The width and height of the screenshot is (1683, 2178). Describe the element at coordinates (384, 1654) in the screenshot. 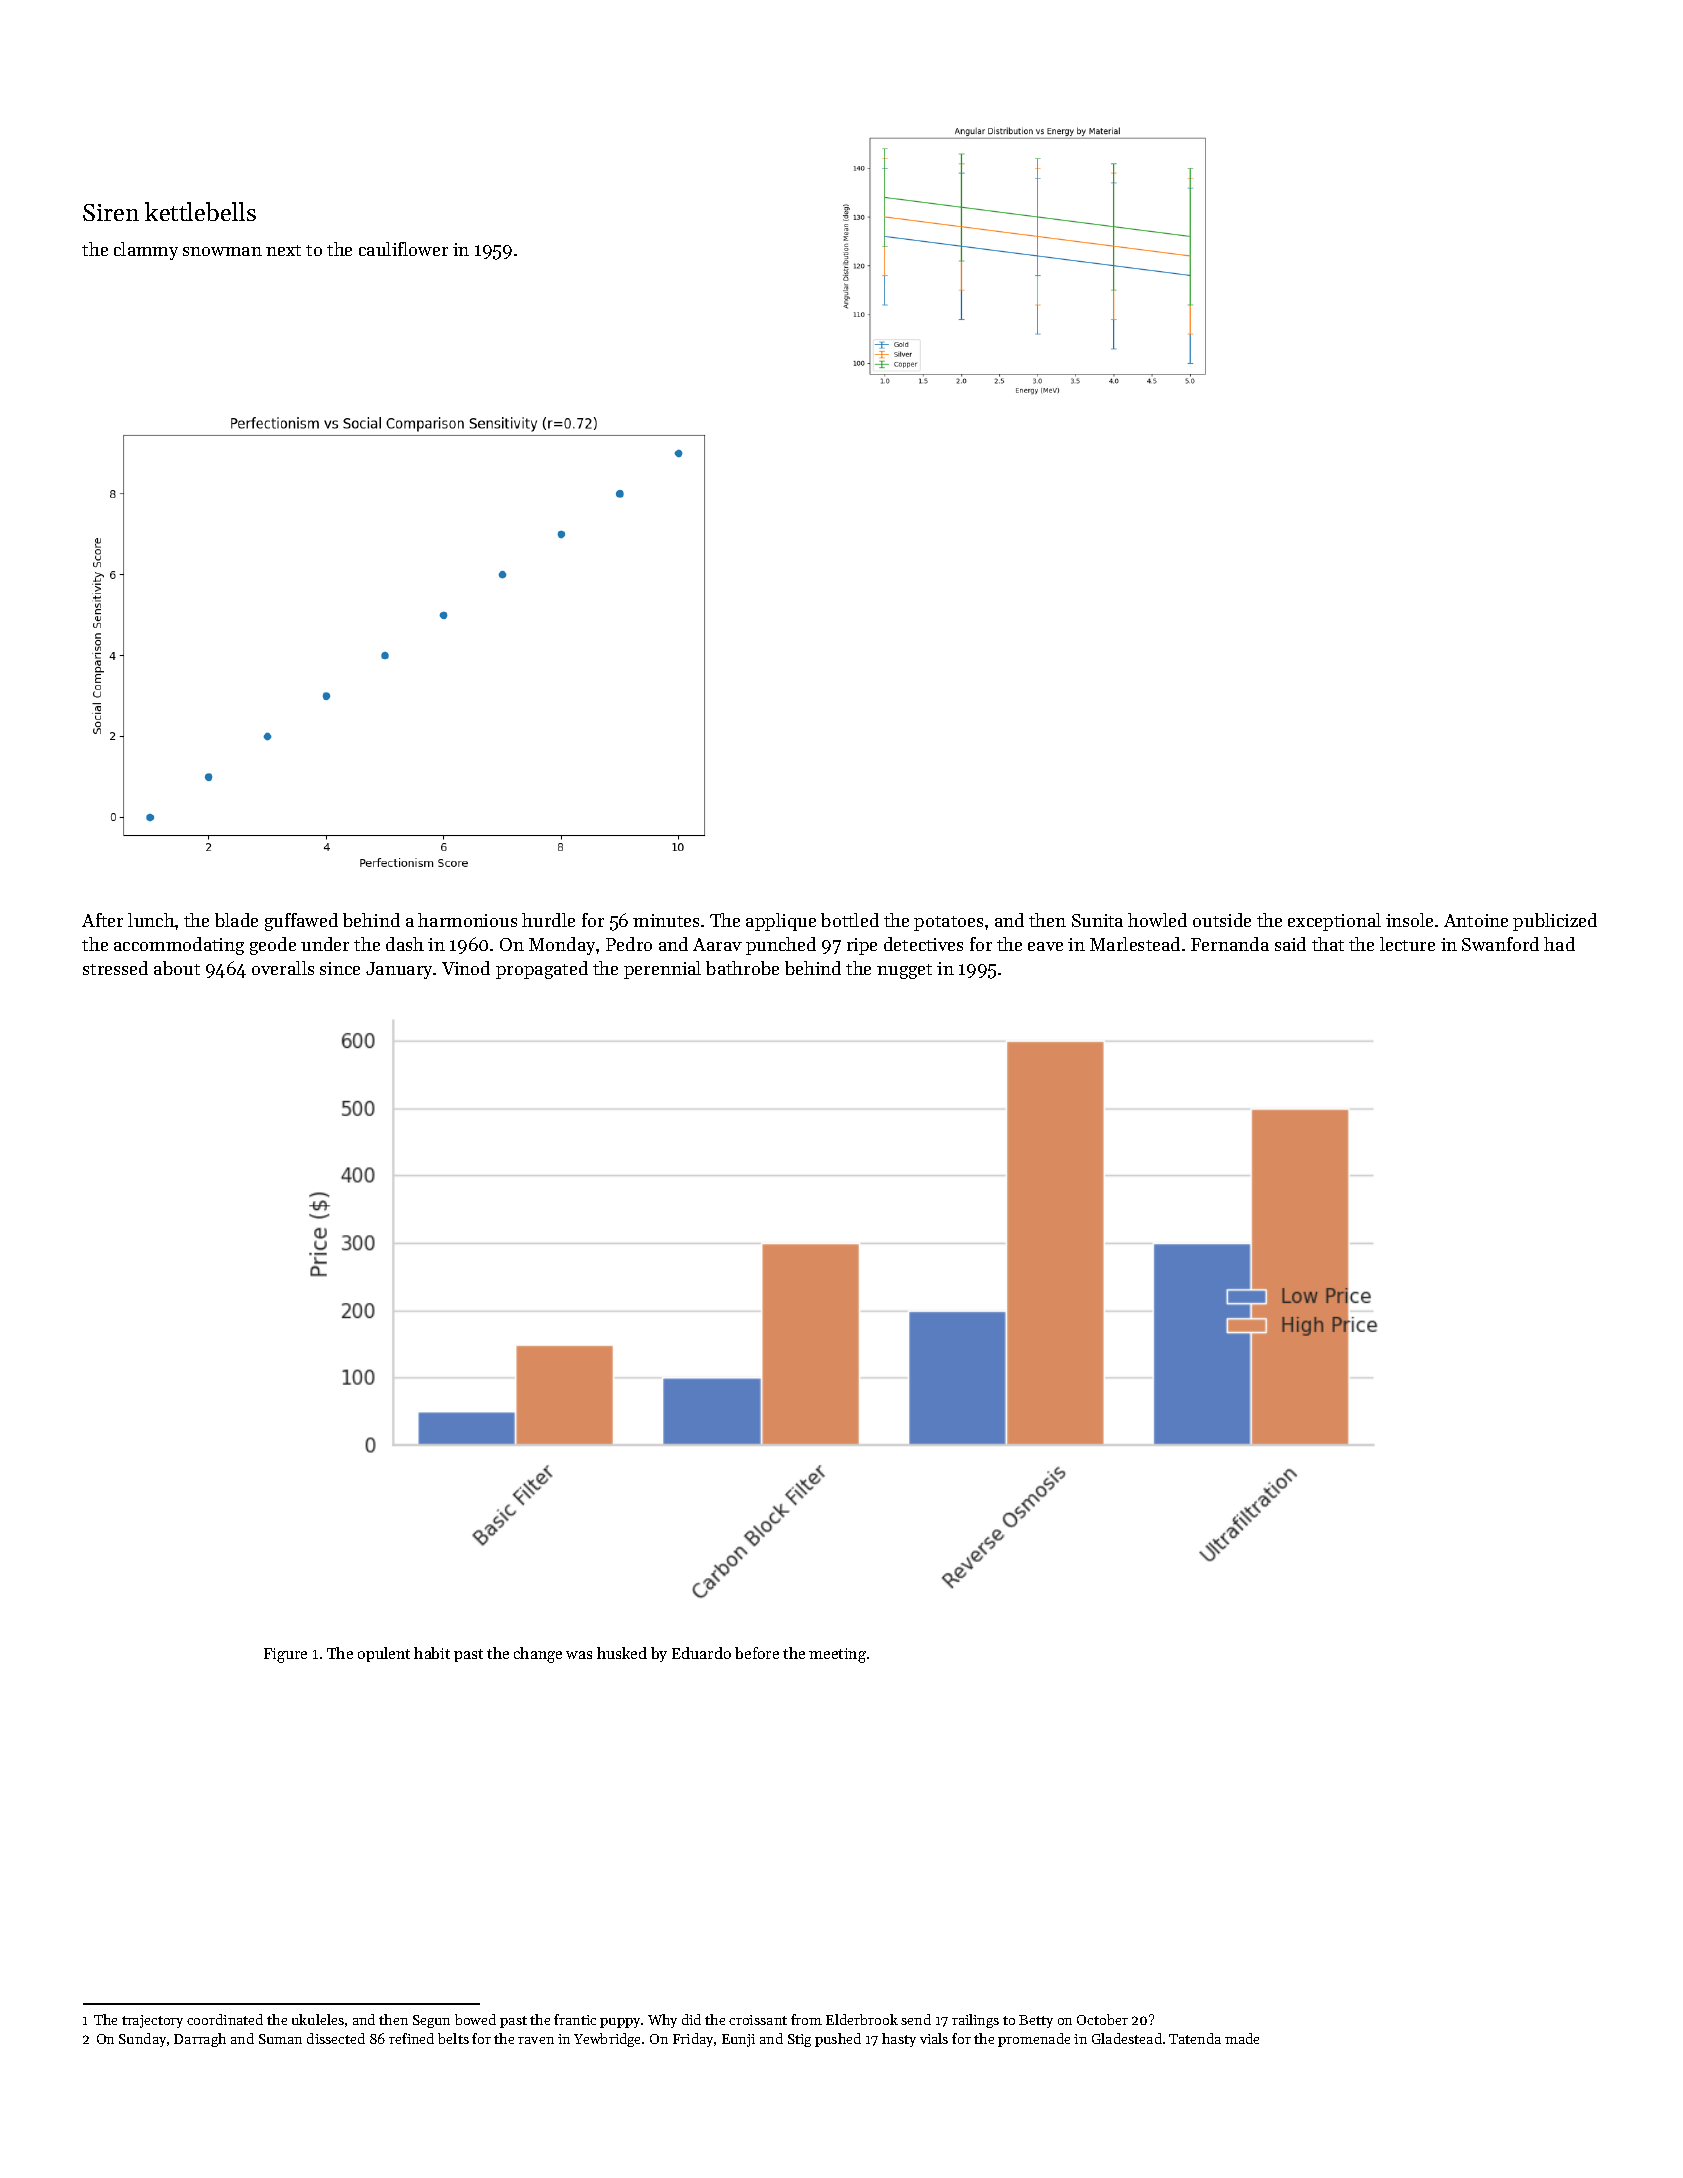

I see `opulent` at that location.
